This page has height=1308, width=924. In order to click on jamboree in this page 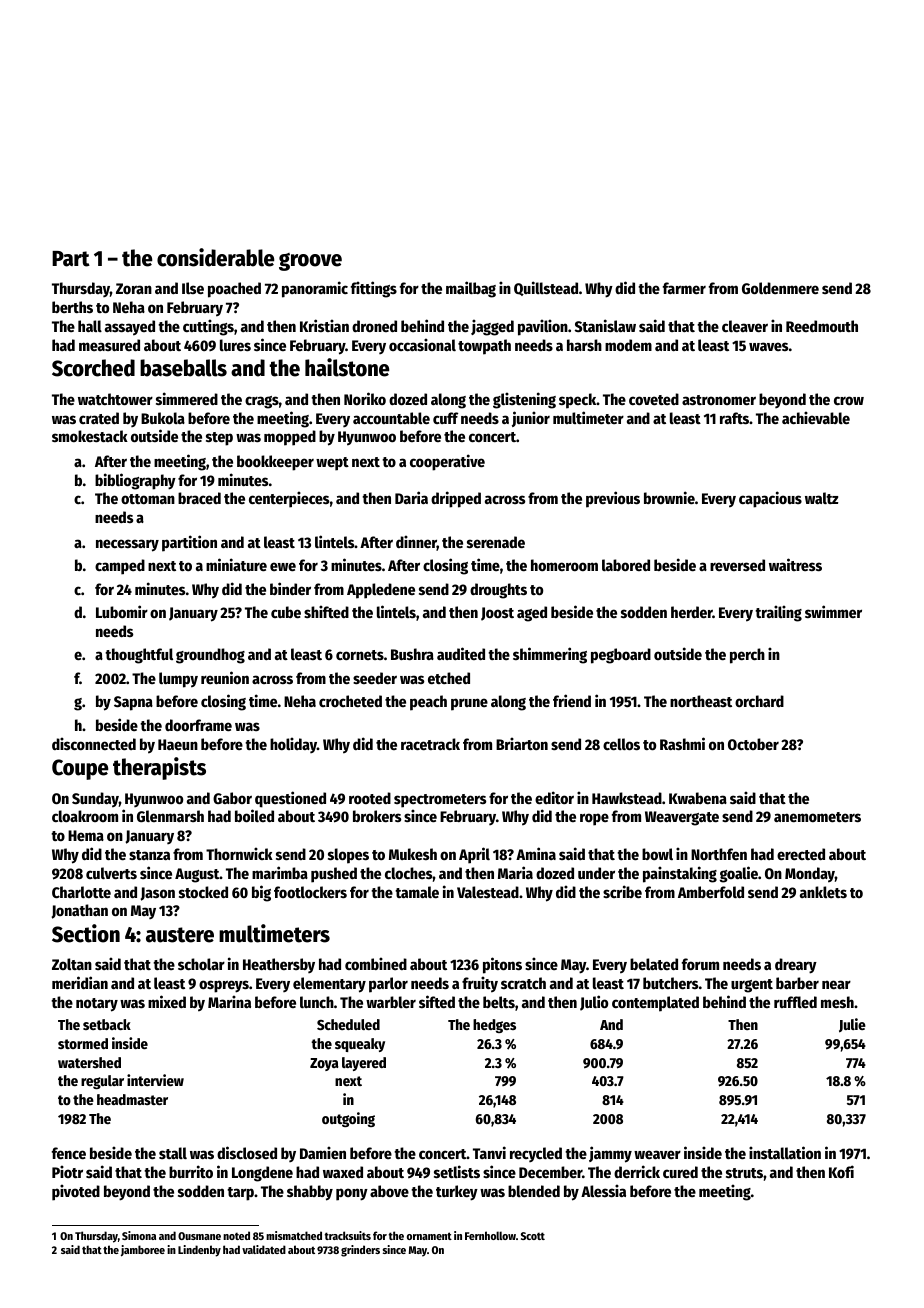, I will do `click(143, 1251)`.
